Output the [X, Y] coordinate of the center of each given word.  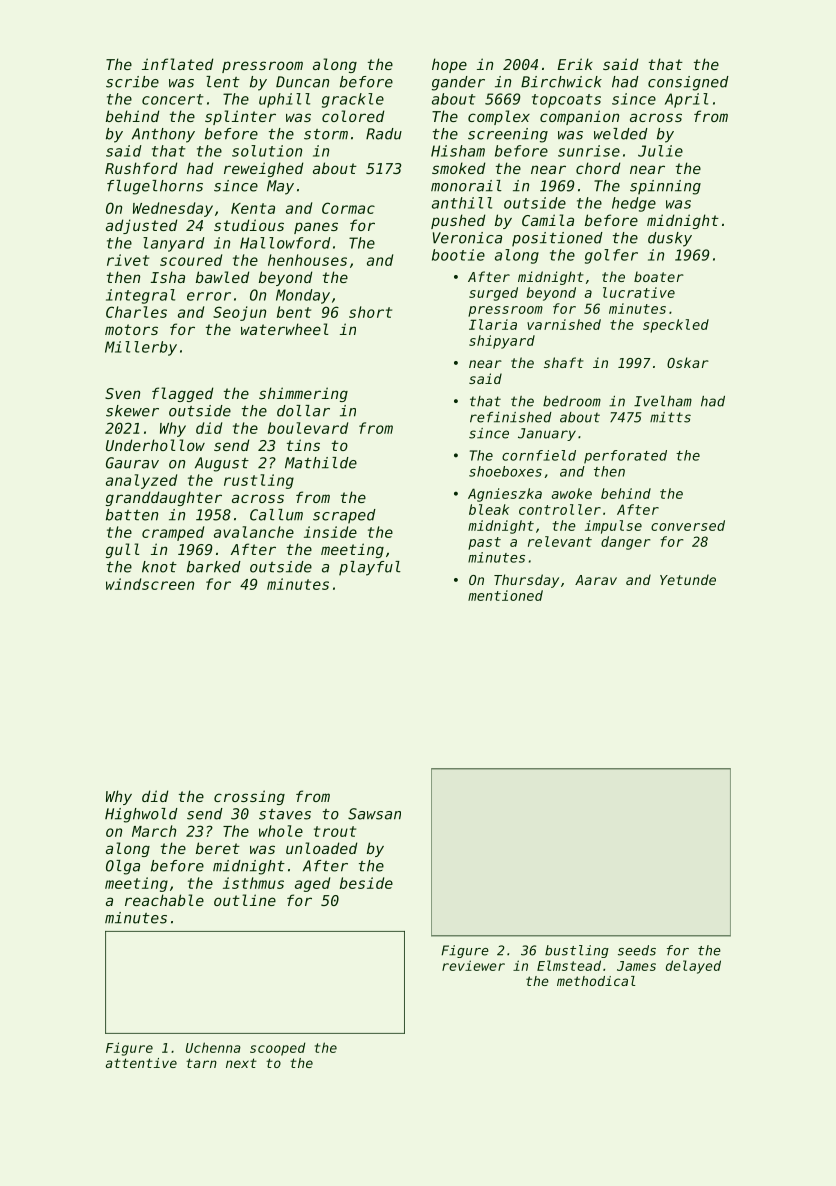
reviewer [473, 965]
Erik [575, 64]
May [280, 187]
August [222, 464]
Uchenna [213, 1047]
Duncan [302, 82]
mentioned [505, 595]
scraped [344, 516]
